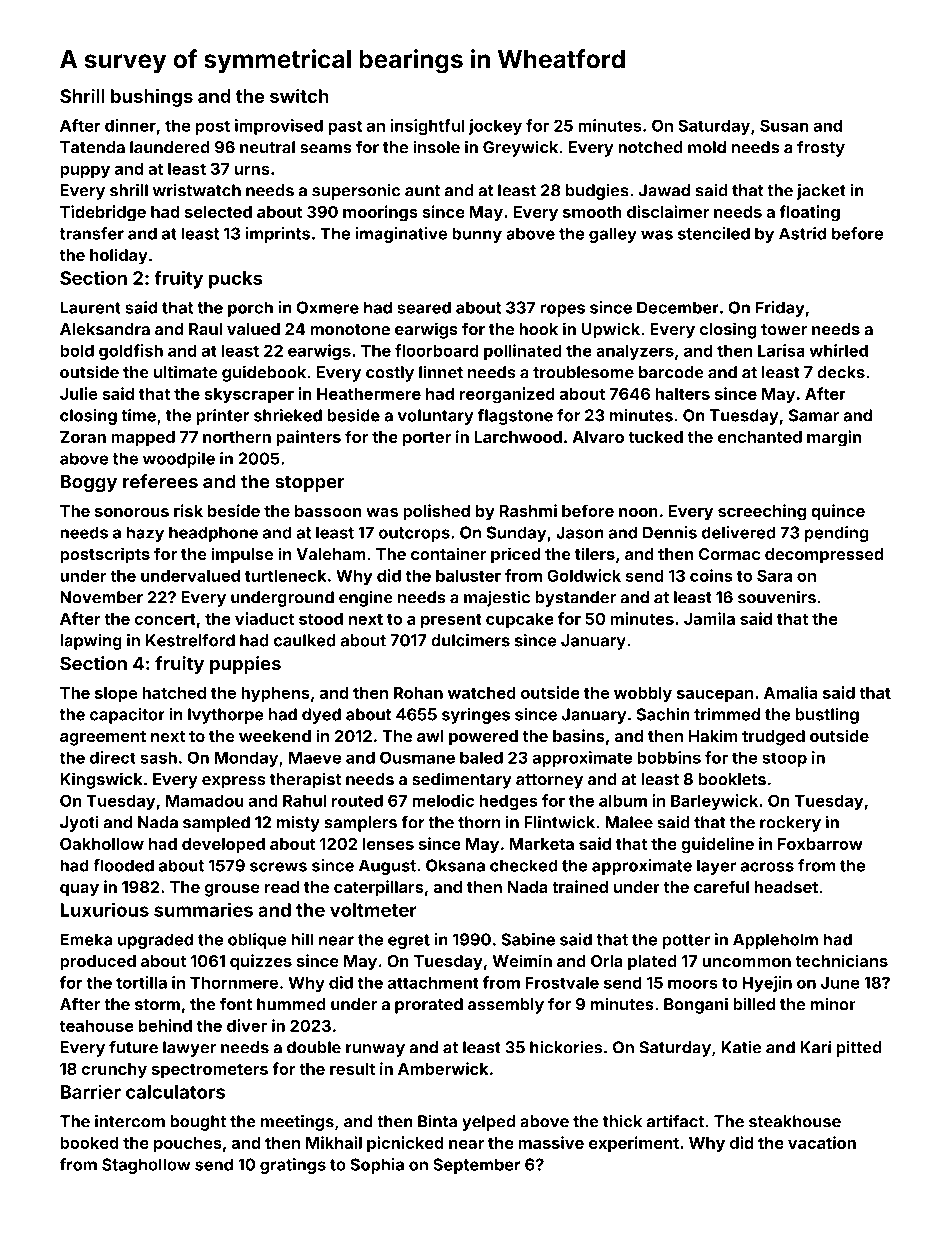  What do you see at coordinates (101, 597) in the screenshot?
I see `November` at bounding box center [101, 597].
